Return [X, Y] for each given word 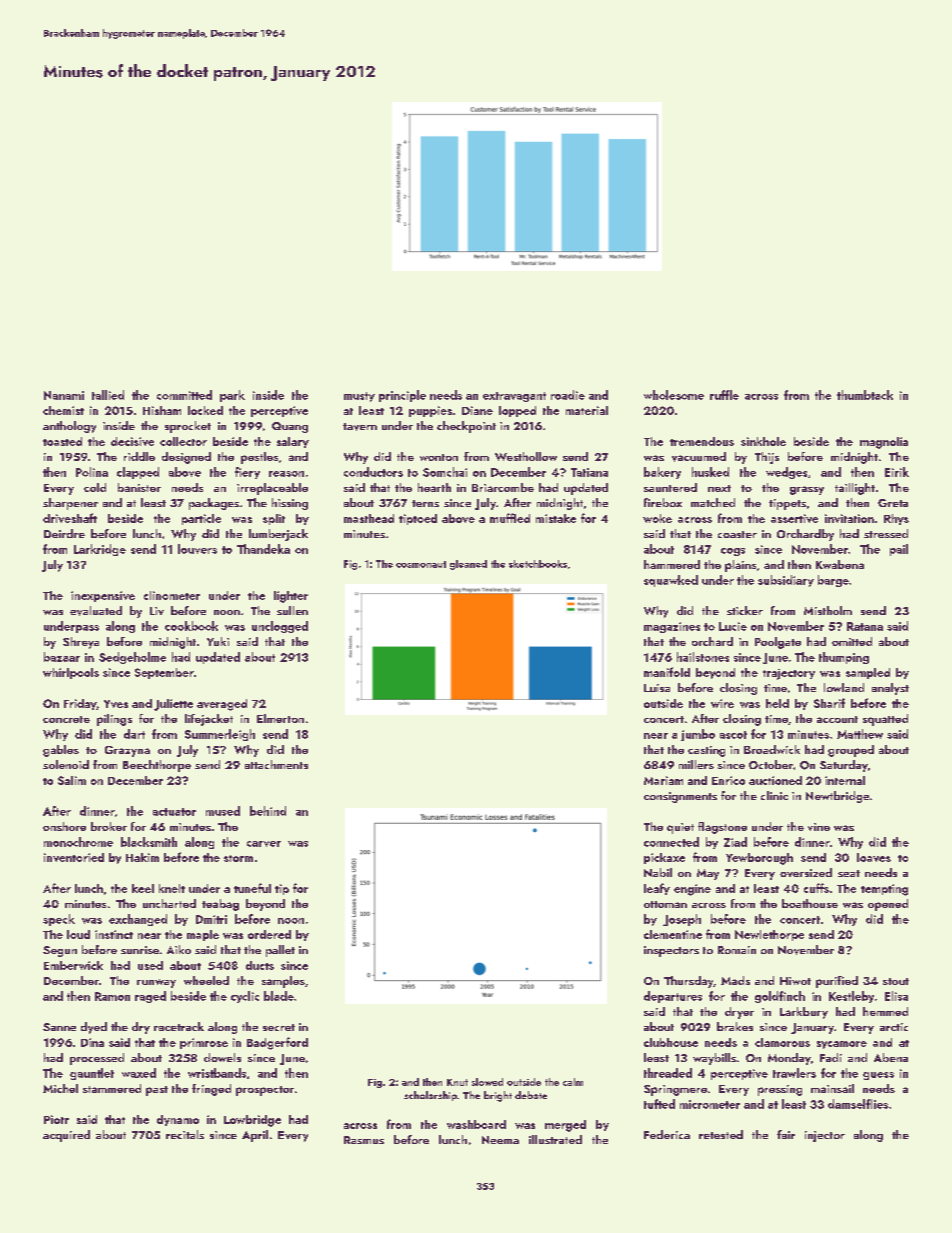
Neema [500, 1140]
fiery [247, 473]
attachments [276, 764]
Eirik [897, 472]
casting [706, 751]
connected [671, 842]
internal [845, 780]
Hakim [142, 857]
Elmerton [280, 718]
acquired [66, 1136]
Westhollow [526, 456]
